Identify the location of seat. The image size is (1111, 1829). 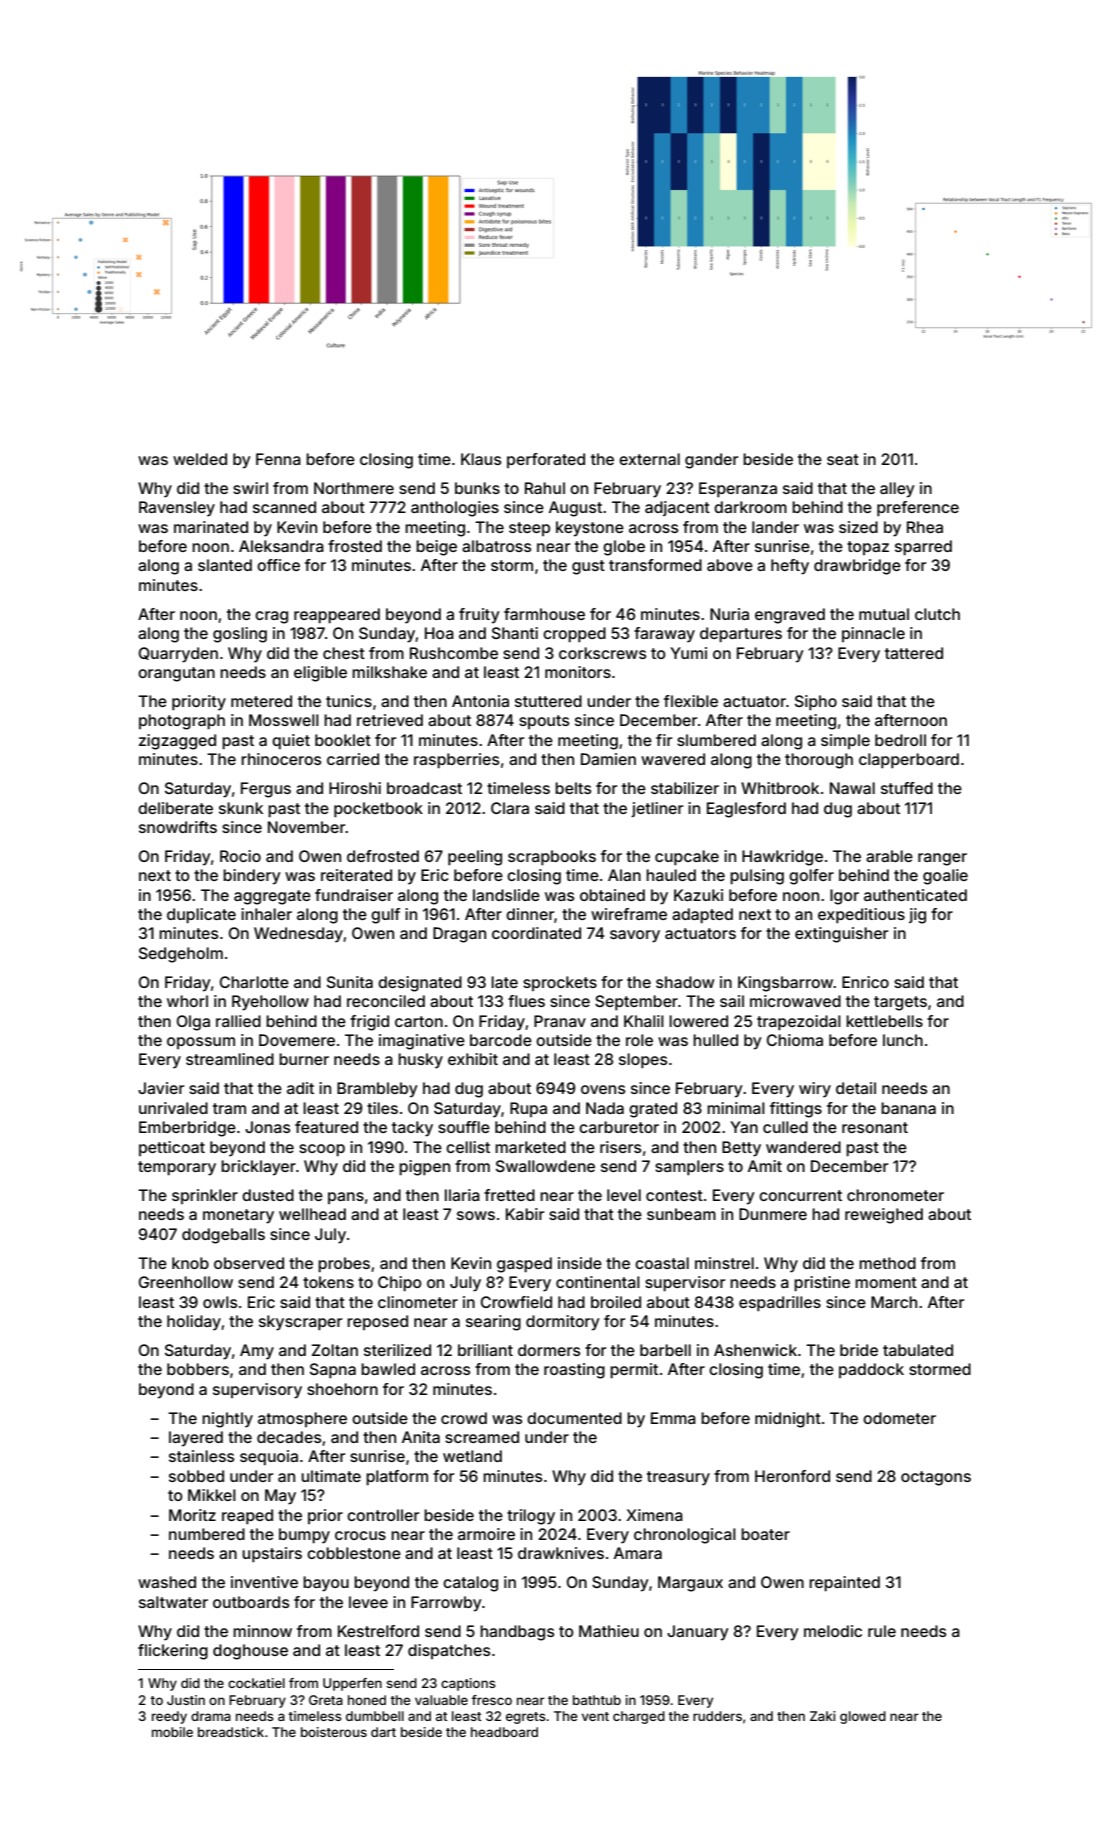
(843, 459).
